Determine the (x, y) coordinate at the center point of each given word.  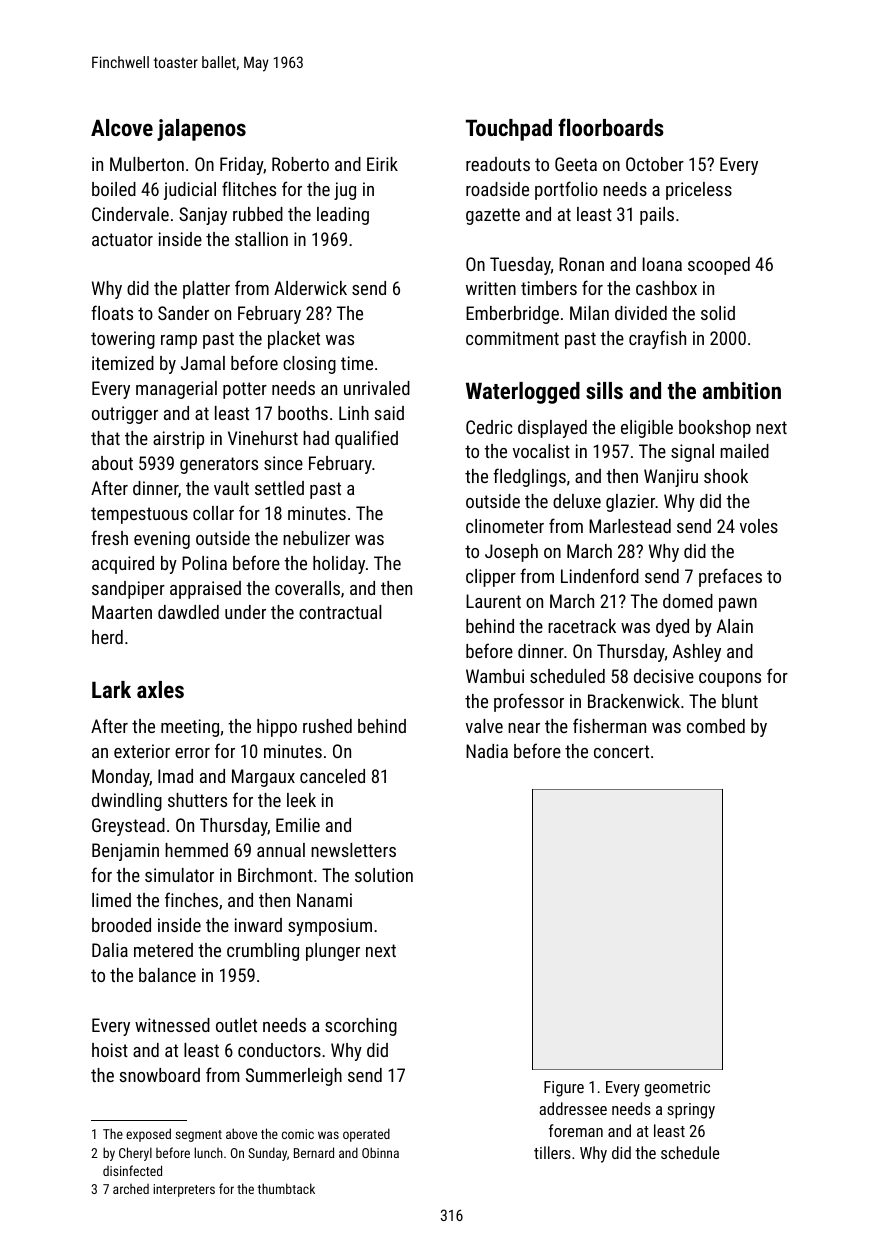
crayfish (657, 339)
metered (163, 950)
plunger (333, 952)
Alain (735, 626)
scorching (361, 1027)
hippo (277, 728)
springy (691, 1111)
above (241, 1133)
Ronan (581, 264)
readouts (498, 164)
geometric (677, 1089)
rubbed (258, 214)
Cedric (489, 427)
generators (219, 465)
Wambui (495, 676)
